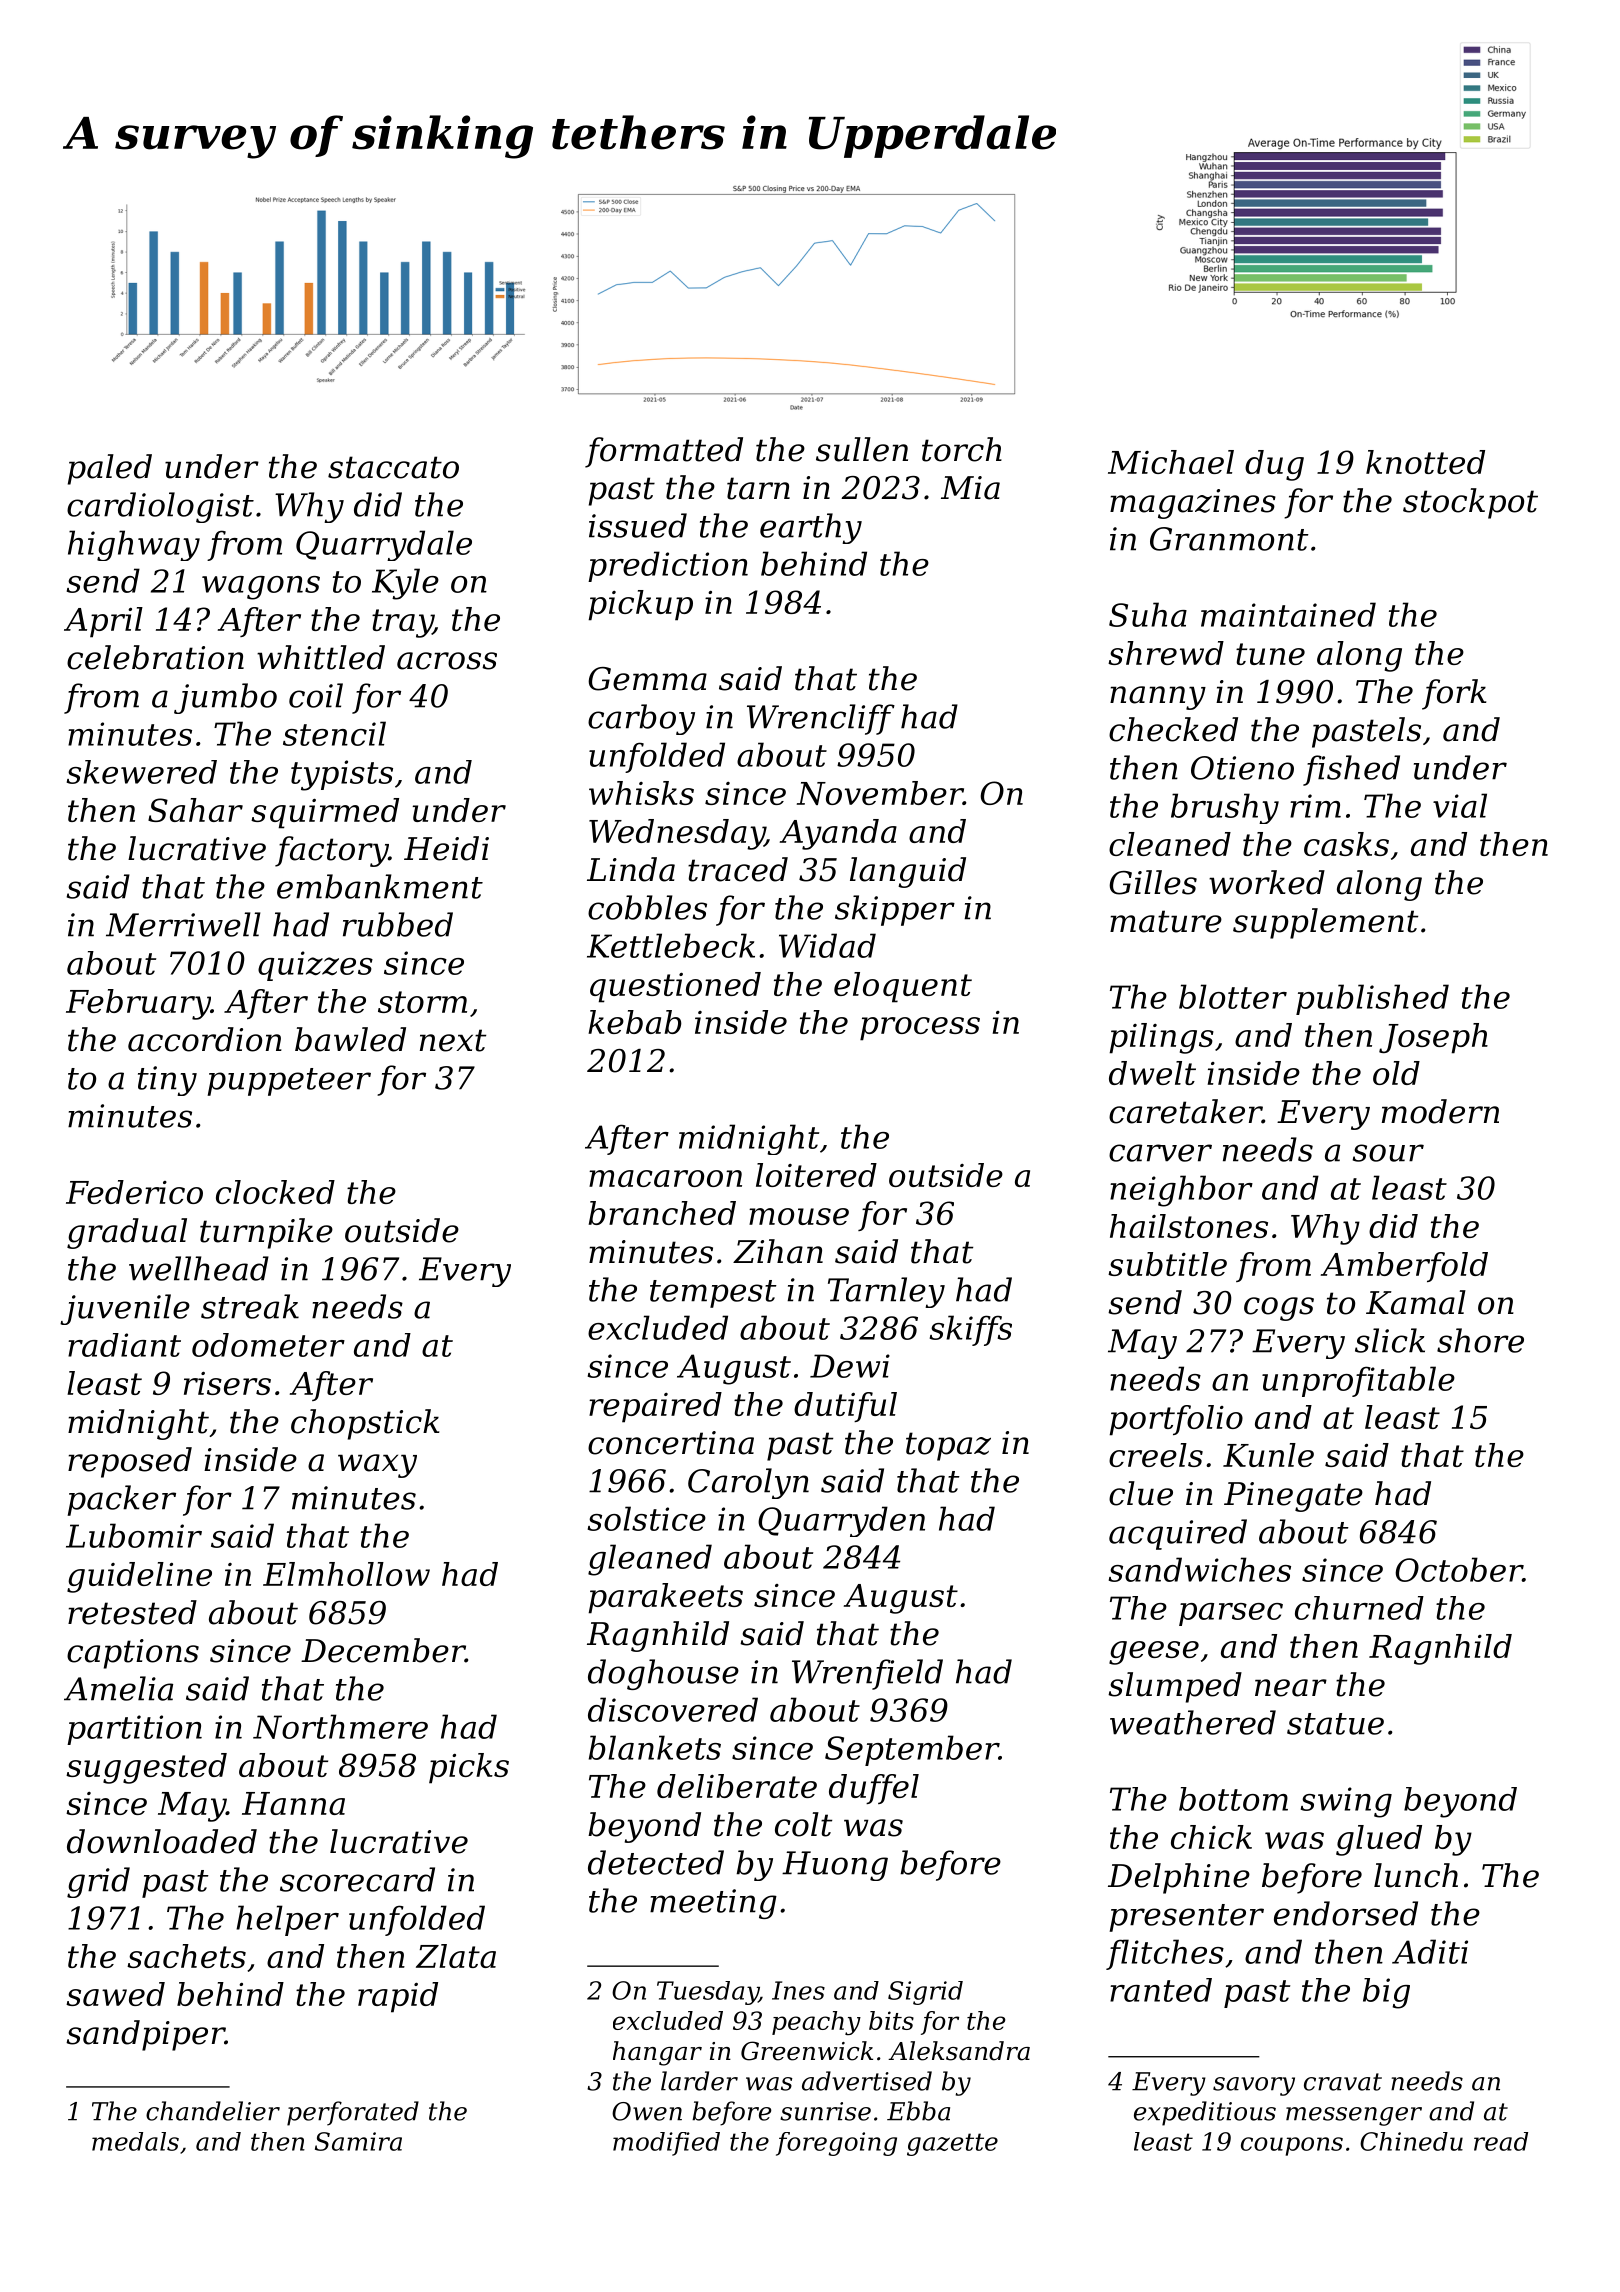 This screenshot has height=2292, width=1620. I want to click on medals, so click(135, 2141).
